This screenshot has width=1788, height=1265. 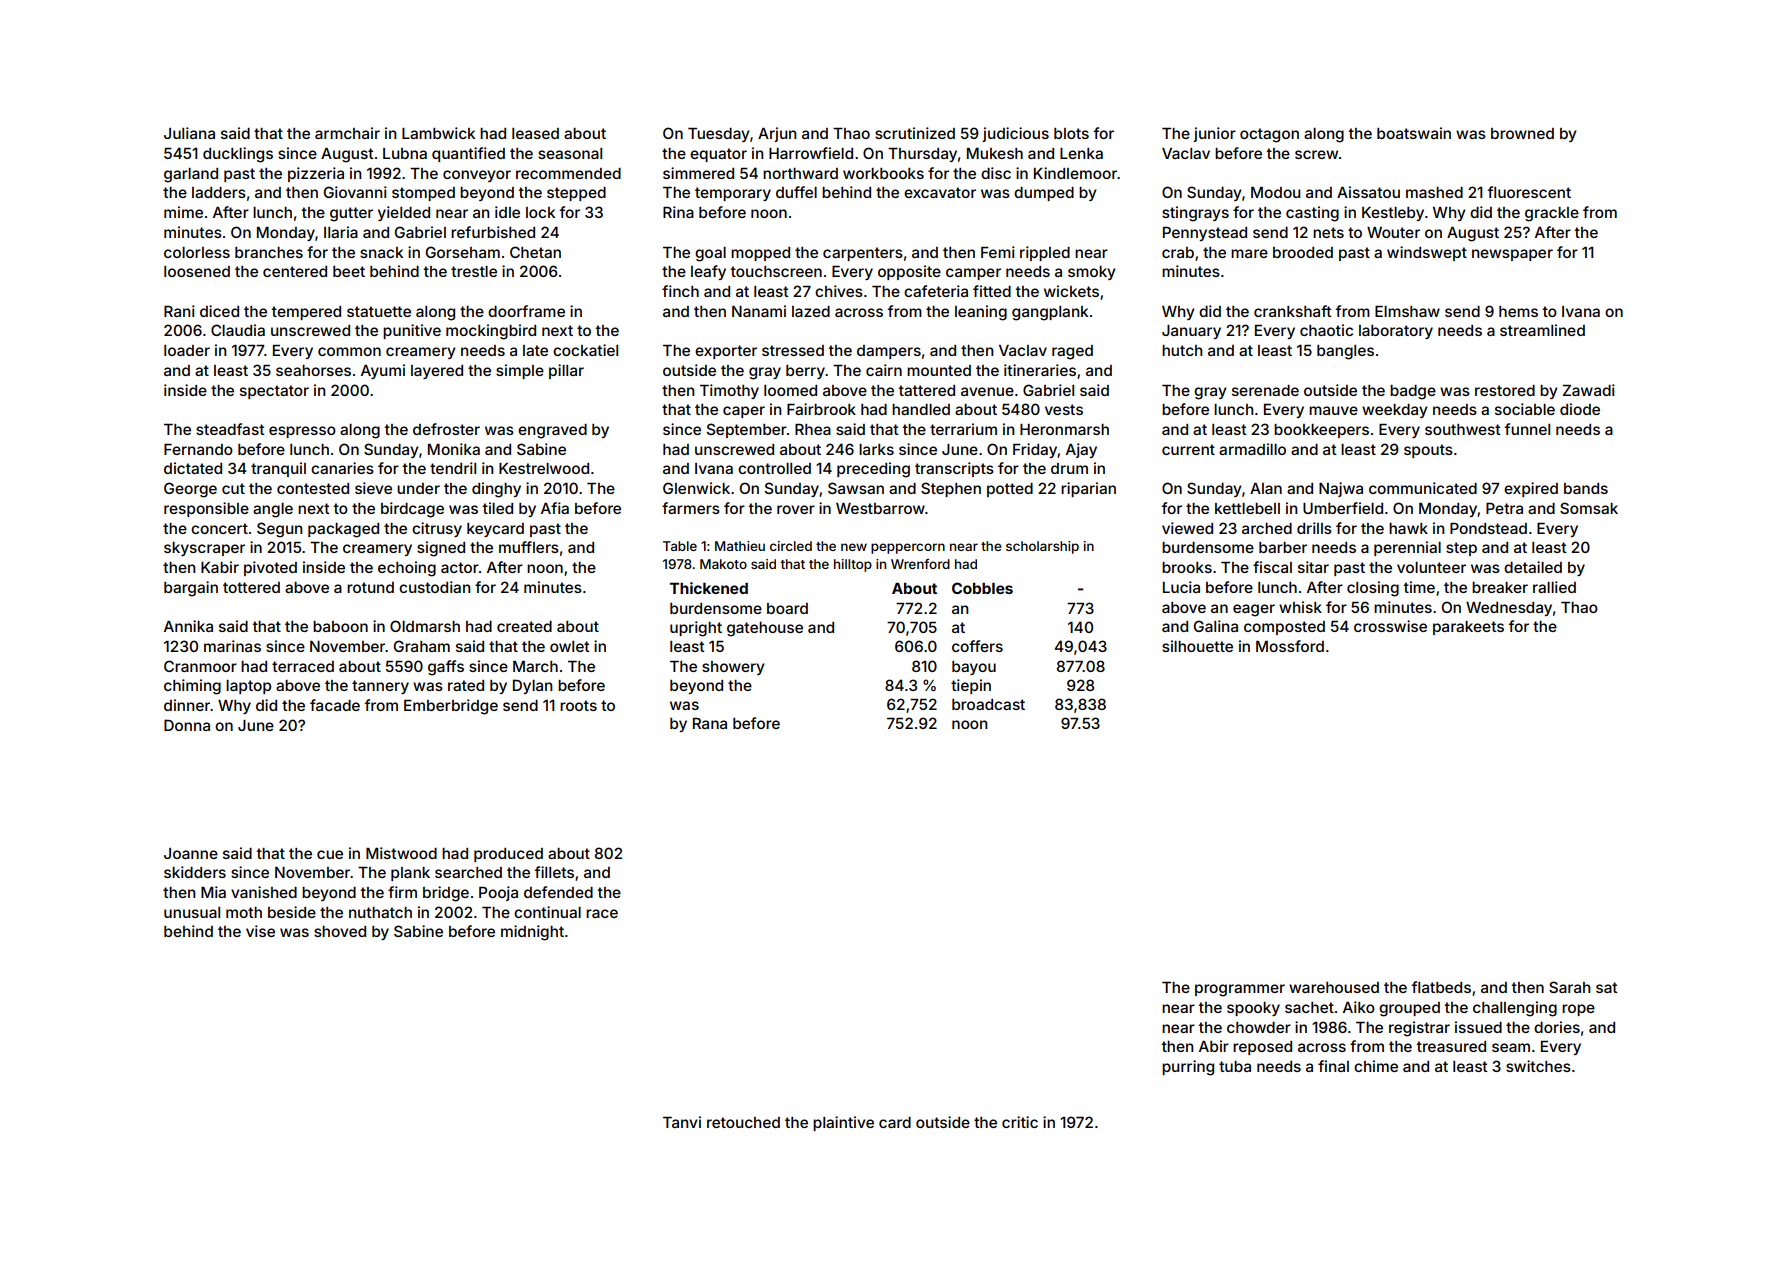 I want to click on programmer, so click(x=1240, y=990).
